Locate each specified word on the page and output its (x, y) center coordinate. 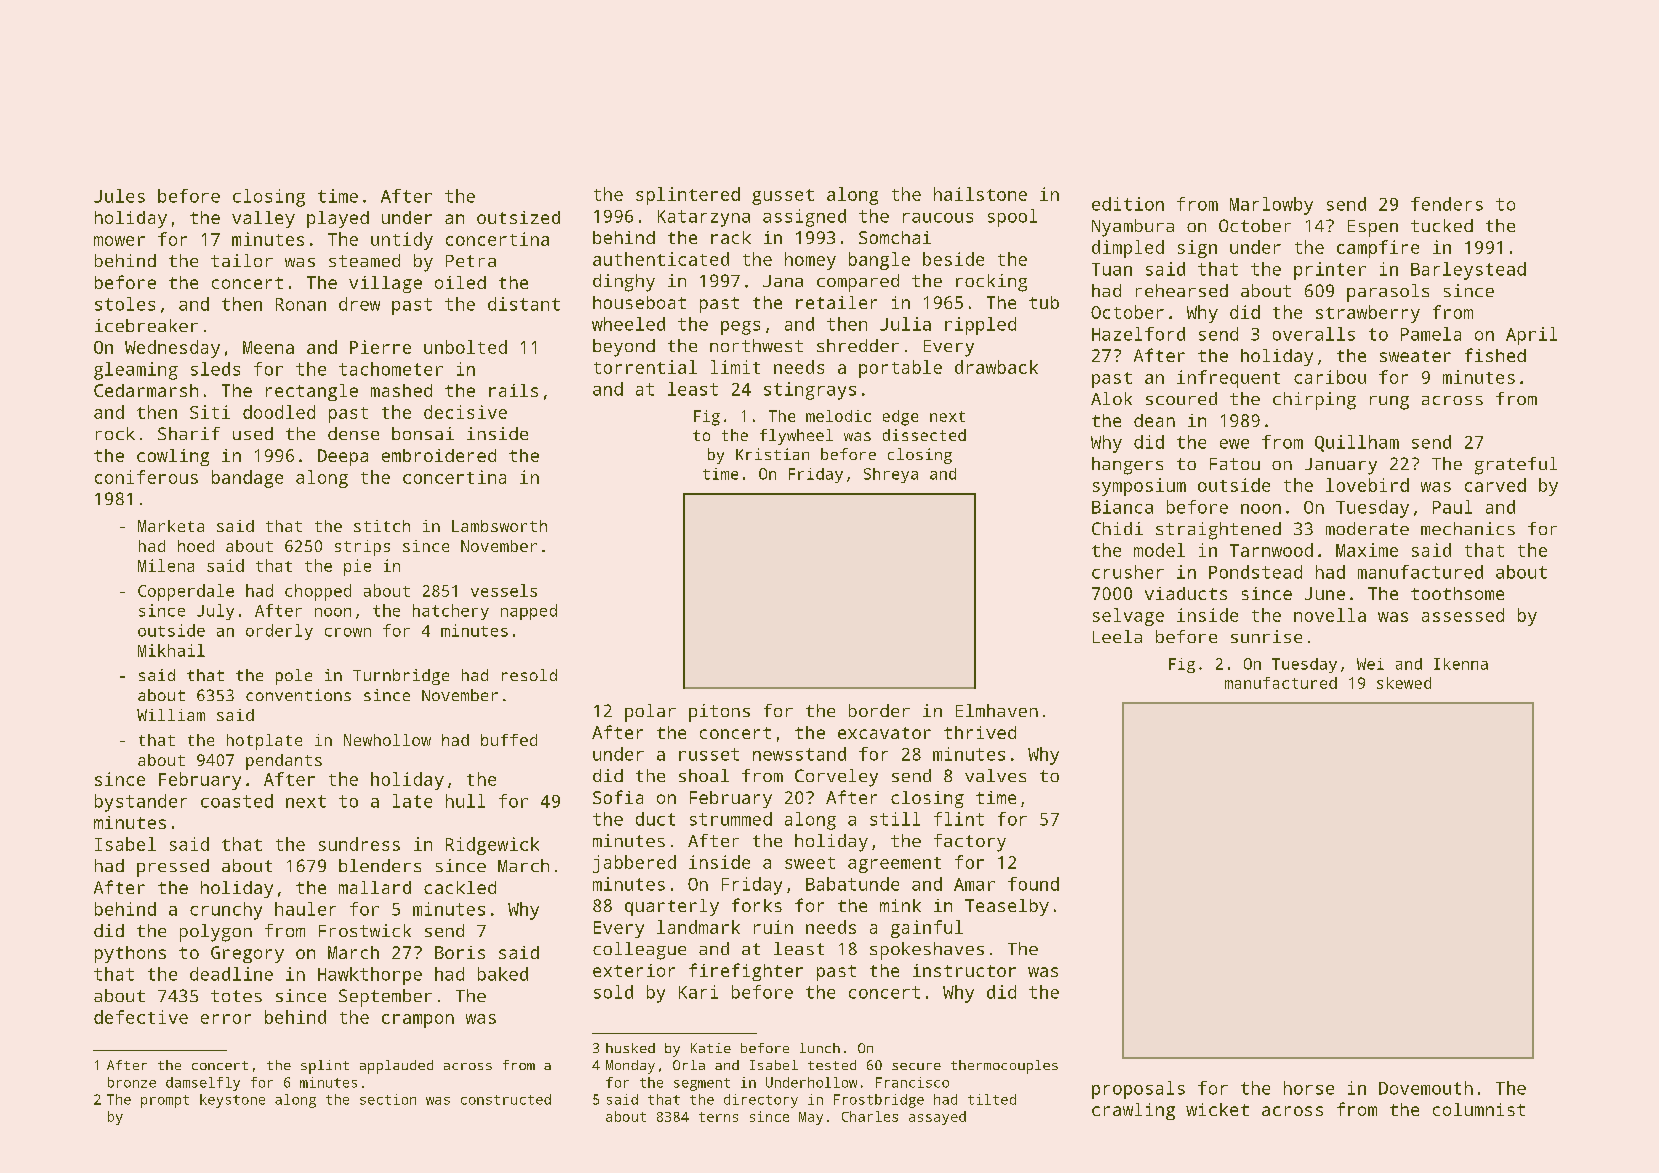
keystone (232, 1101)
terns (718, 1117)
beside (953, 259)
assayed (937, 1118)
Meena (268, 347)
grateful (1516, 466)
